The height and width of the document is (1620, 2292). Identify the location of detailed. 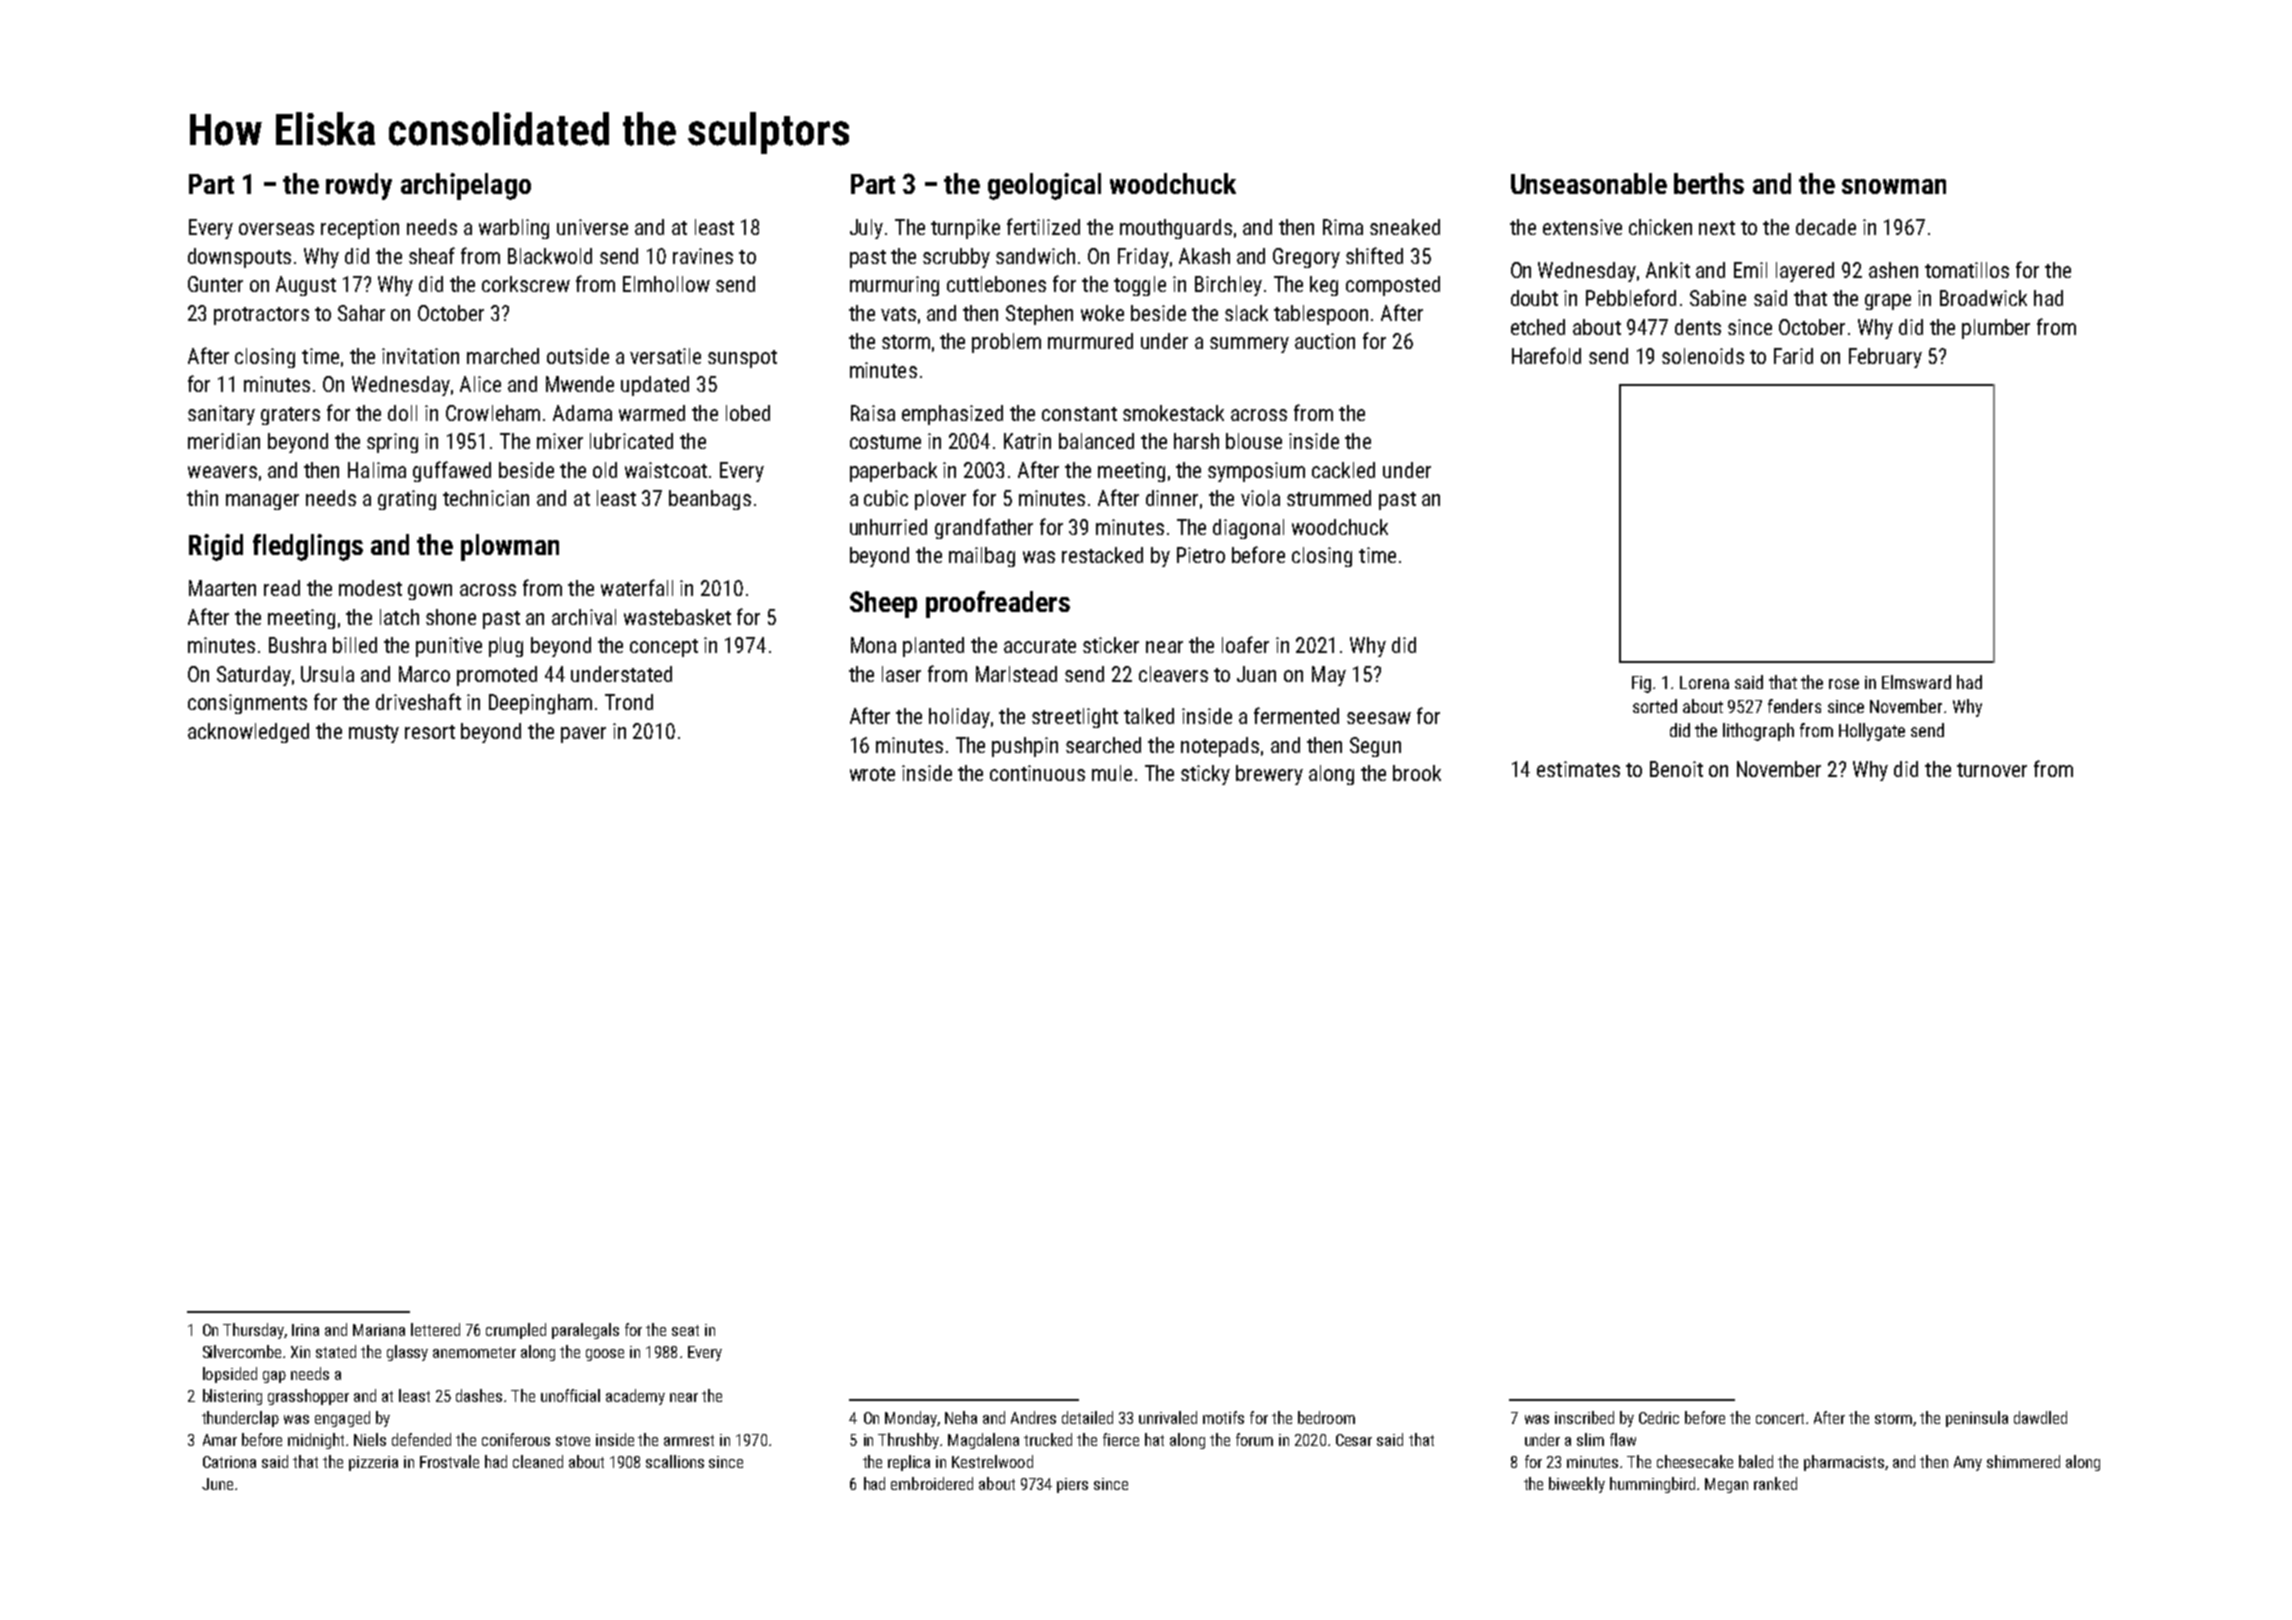
(1087, 1417).
